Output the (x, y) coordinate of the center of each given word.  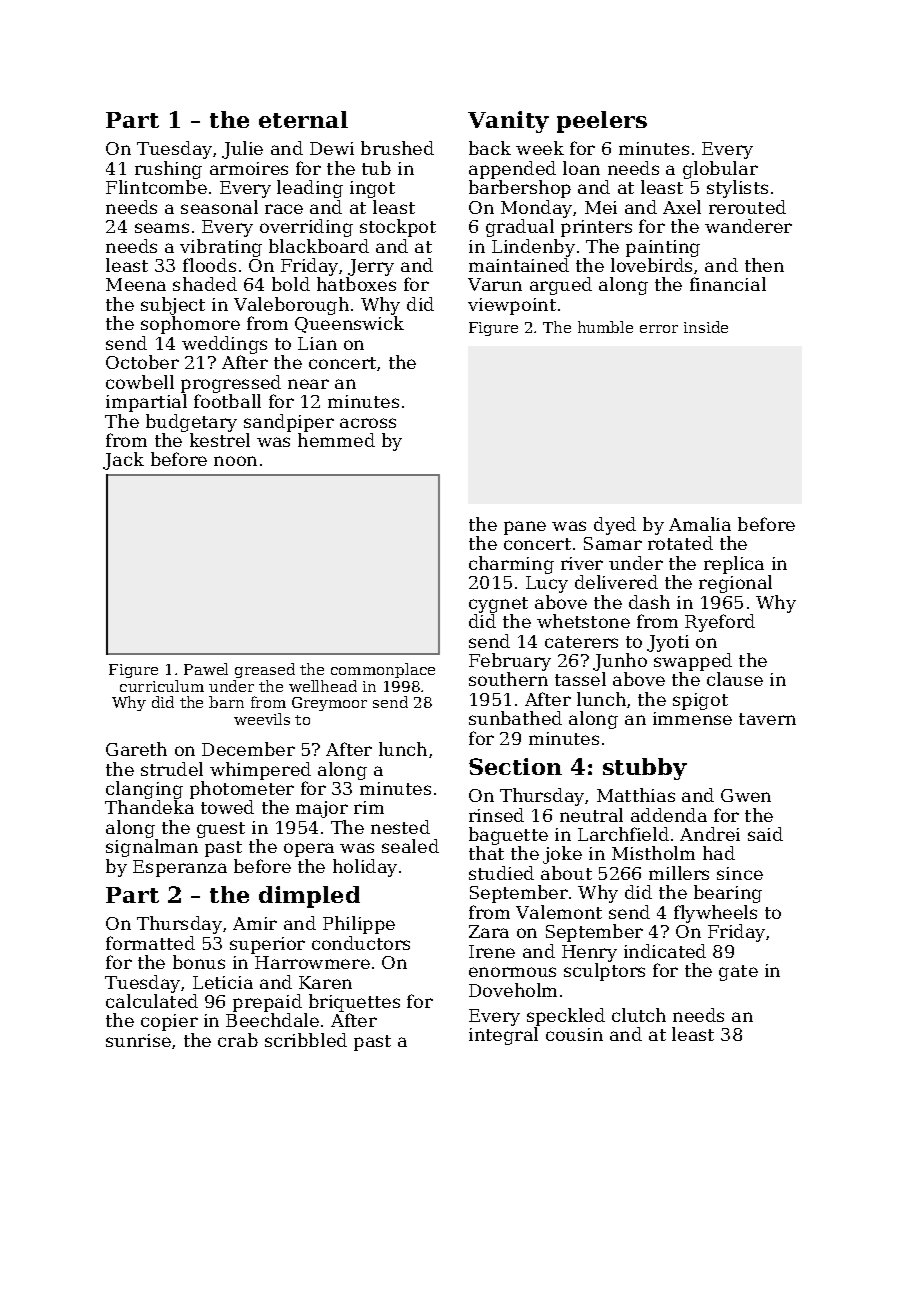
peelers (602, 122)
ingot (372, 189)
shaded (205, 284)
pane (525, 528)
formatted (150, 943)
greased (265, 670)
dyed (615, 526)
